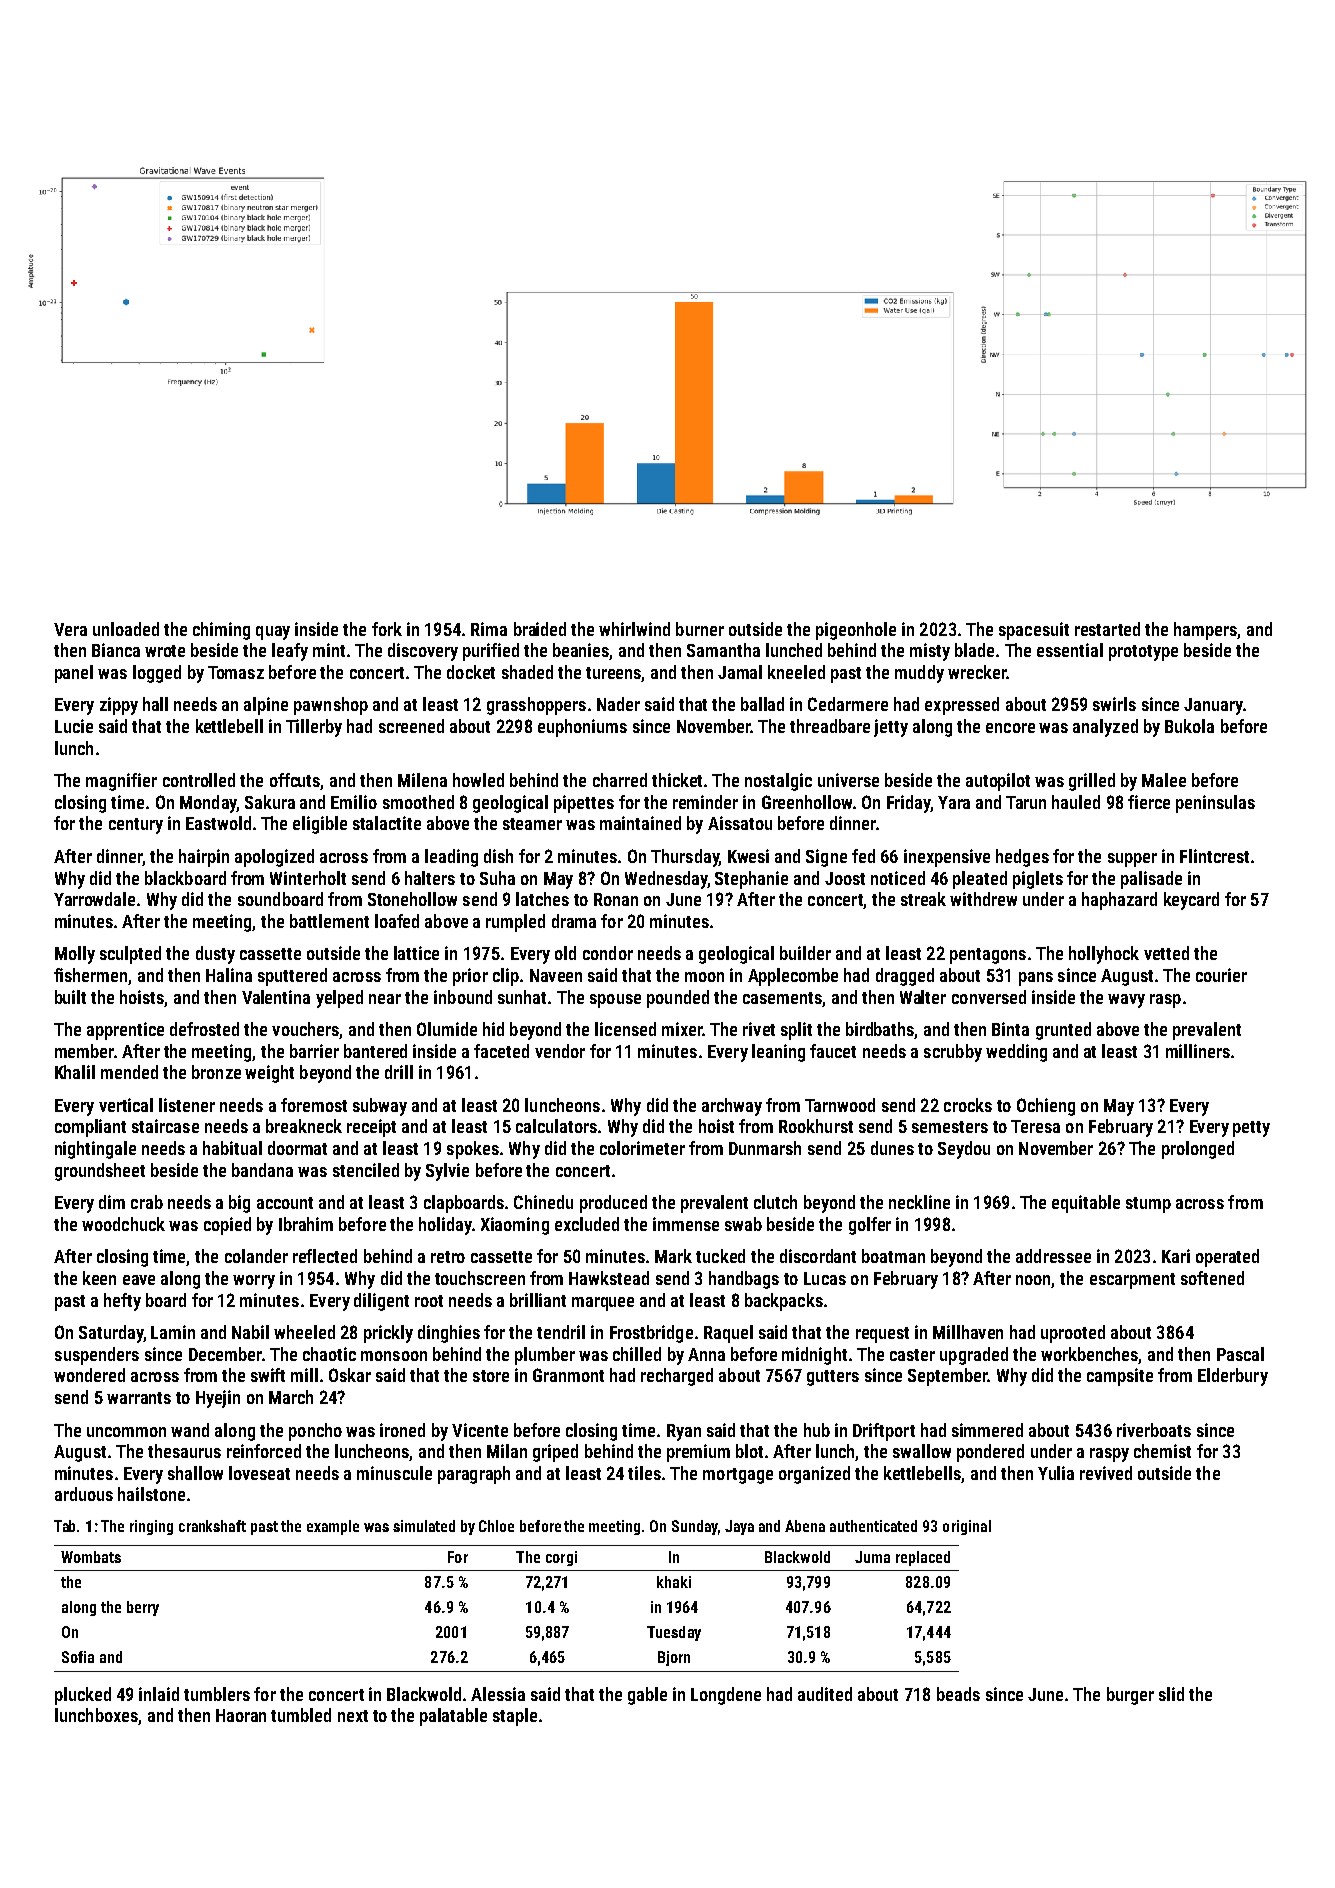 Image resolution: width=1335 pixels, height=1888 pixels. I want to click on Sylvie, so click(447, 1172).
